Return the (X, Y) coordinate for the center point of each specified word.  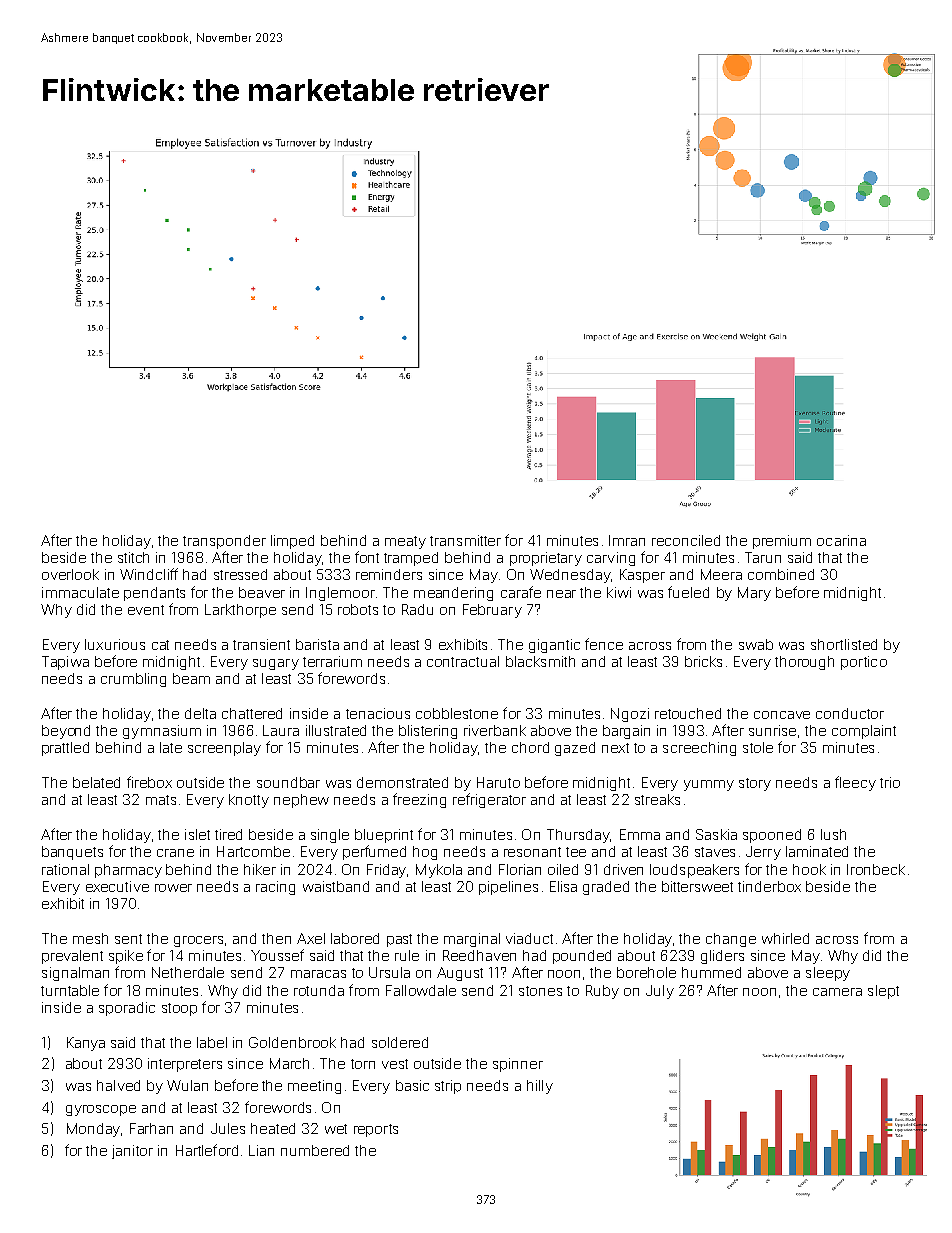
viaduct (529, 938)
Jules (228, 1128)
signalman (75, 974)
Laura (281, 730)
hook (809, 869)
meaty (405, 542)
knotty (249, 801)
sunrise (772, 730)
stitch (133, 557)
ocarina (841, 540)
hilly (540, 1087)
